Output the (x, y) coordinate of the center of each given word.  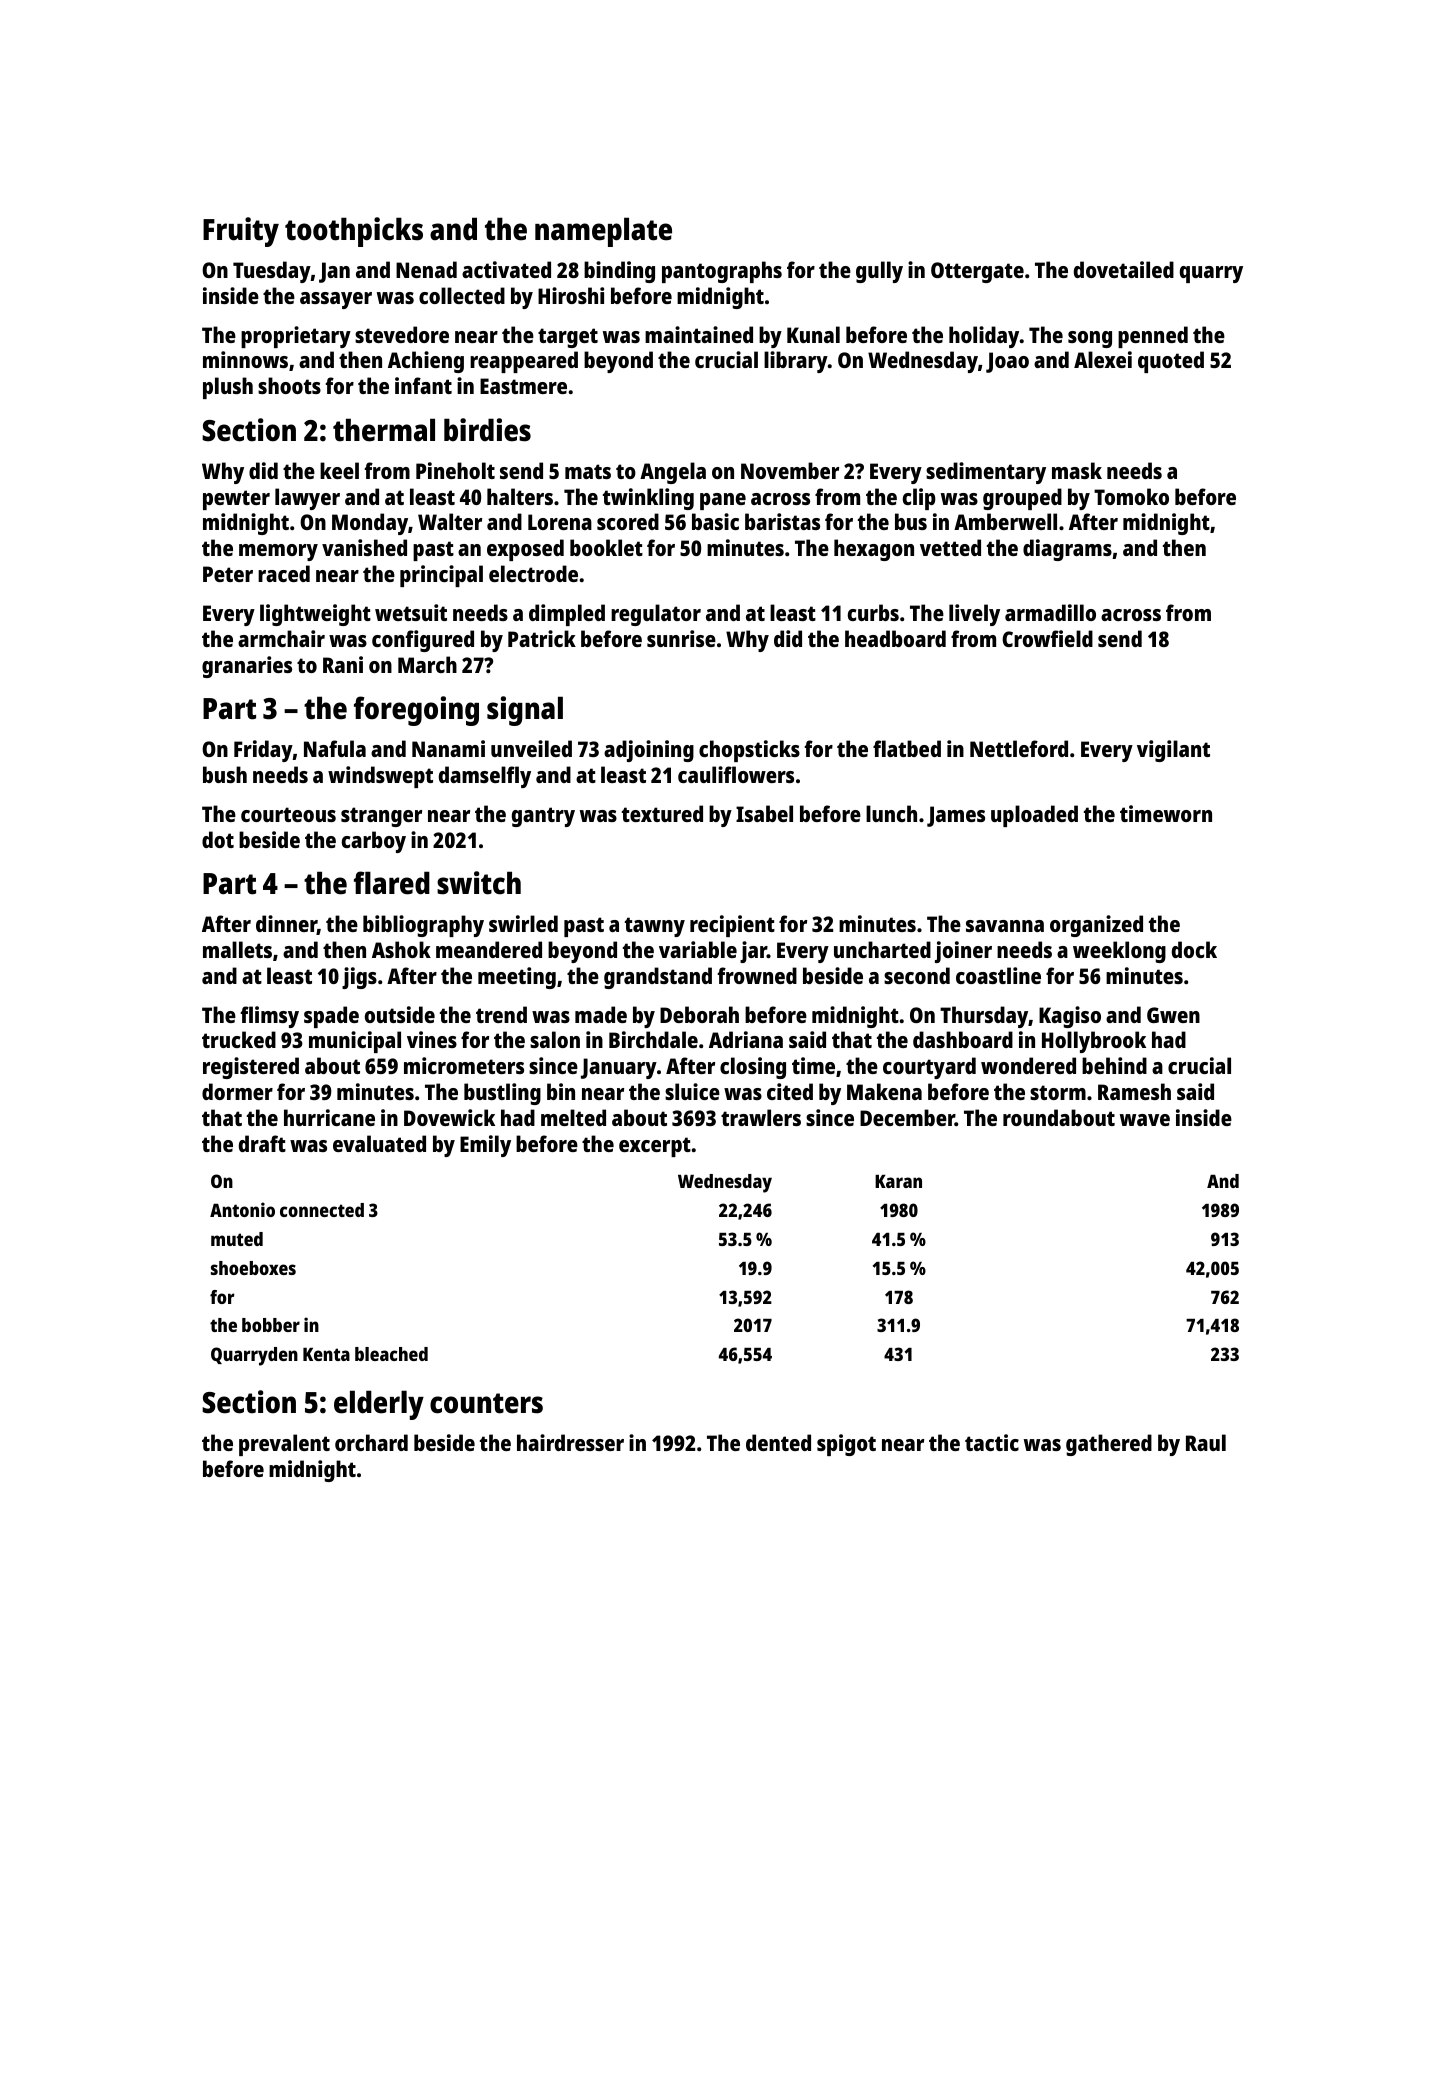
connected (322, 1210)
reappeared (524, 362)
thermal (384, 430)
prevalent (284, 1445)
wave (1145, 1120)
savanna (1005, 926)
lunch (891, 813)
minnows (245, 359)
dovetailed (1124, 269)
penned (1153, 337)
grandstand (658, 978)
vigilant (1173, 751)
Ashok (401, 949)
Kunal (813, 334)
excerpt (655, 1147)
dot (218, 839)
